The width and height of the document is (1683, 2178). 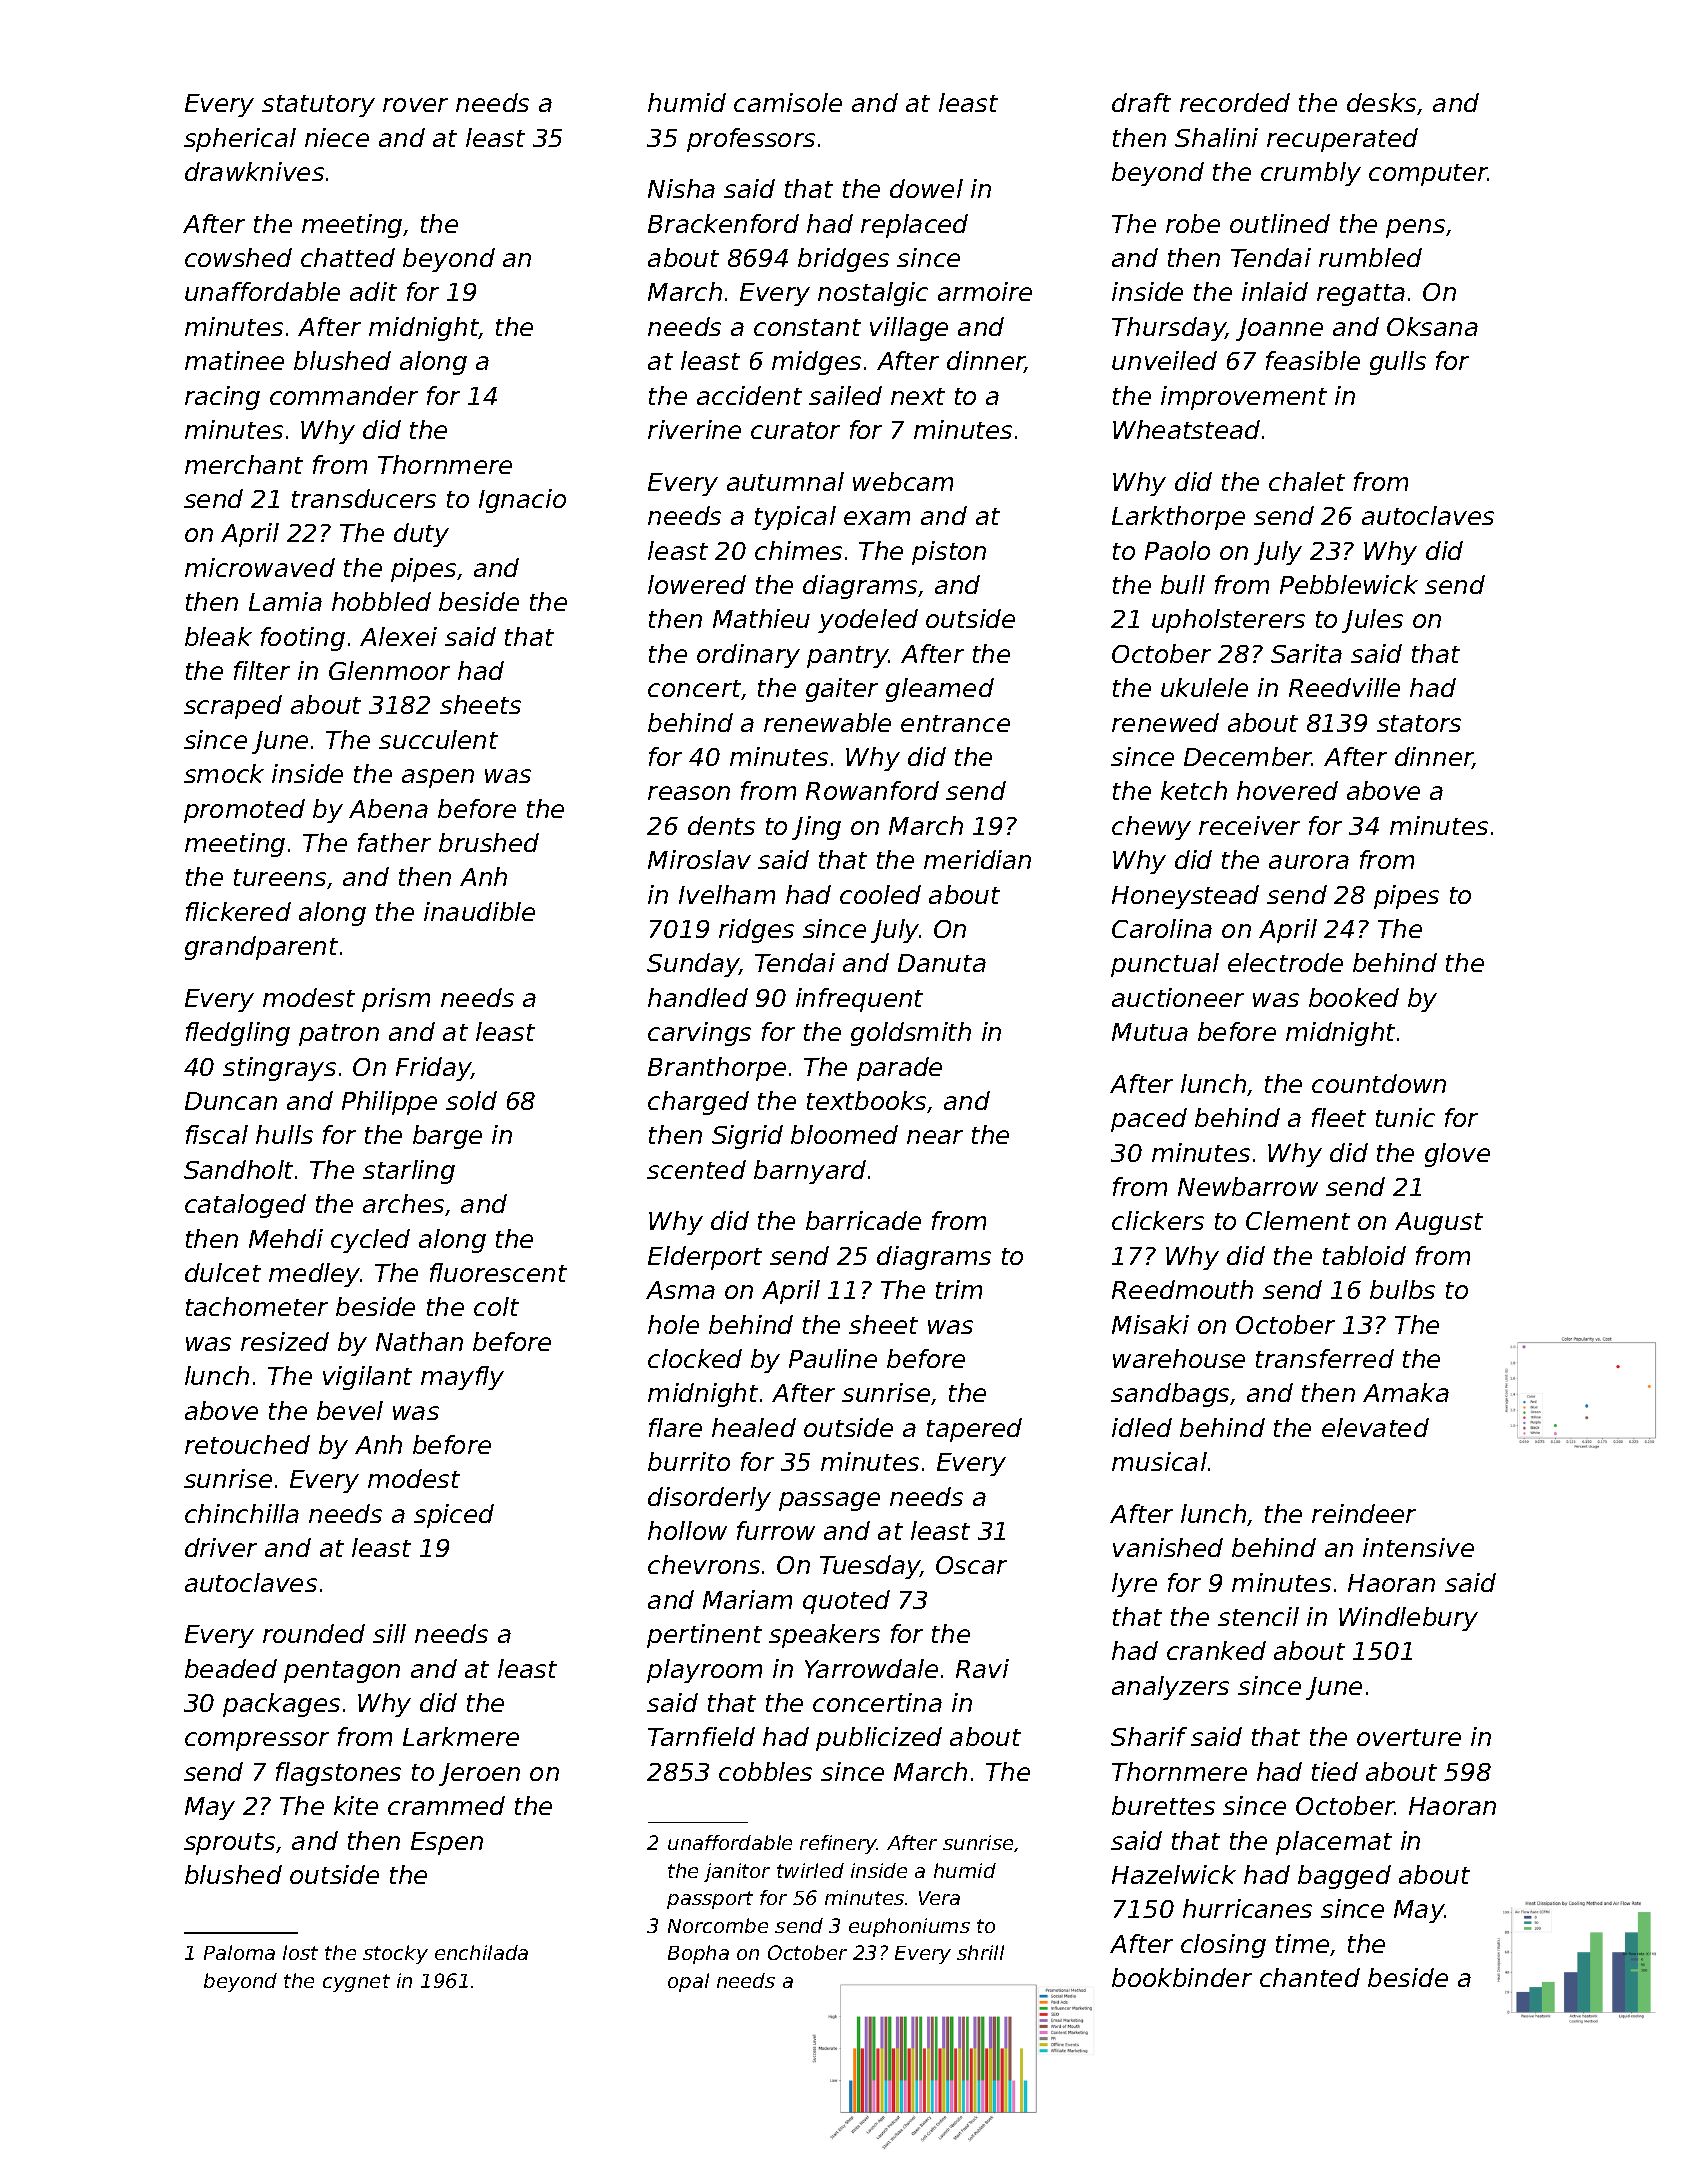 What do you see at coordinates (356, 1983) in the document?
I see `cygnet` at bounding box center [356, 1983].
